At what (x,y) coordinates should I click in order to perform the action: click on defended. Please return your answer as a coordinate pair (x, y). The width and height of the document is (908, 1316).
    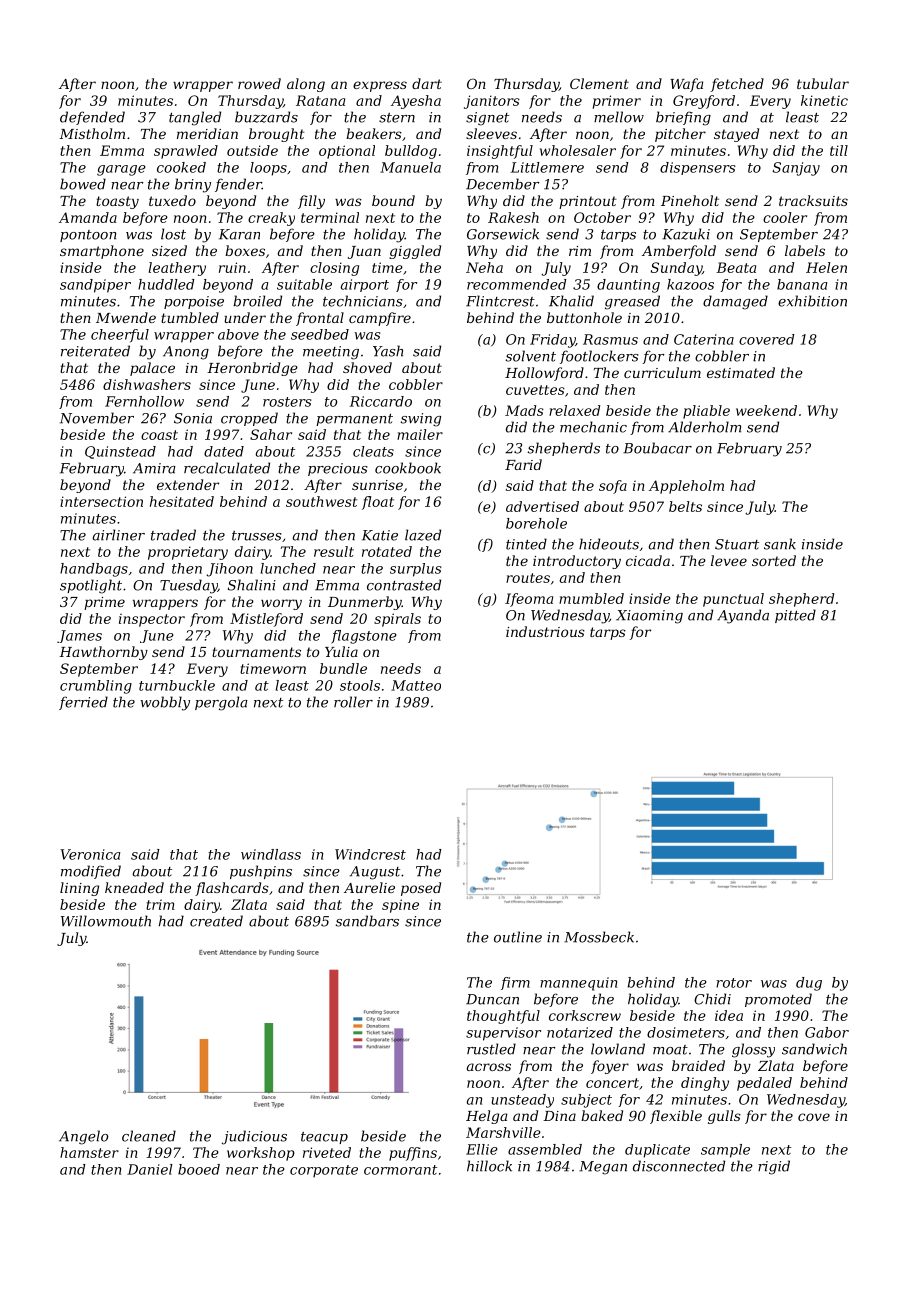
    Looking at the image, I should click on (92, 118).
